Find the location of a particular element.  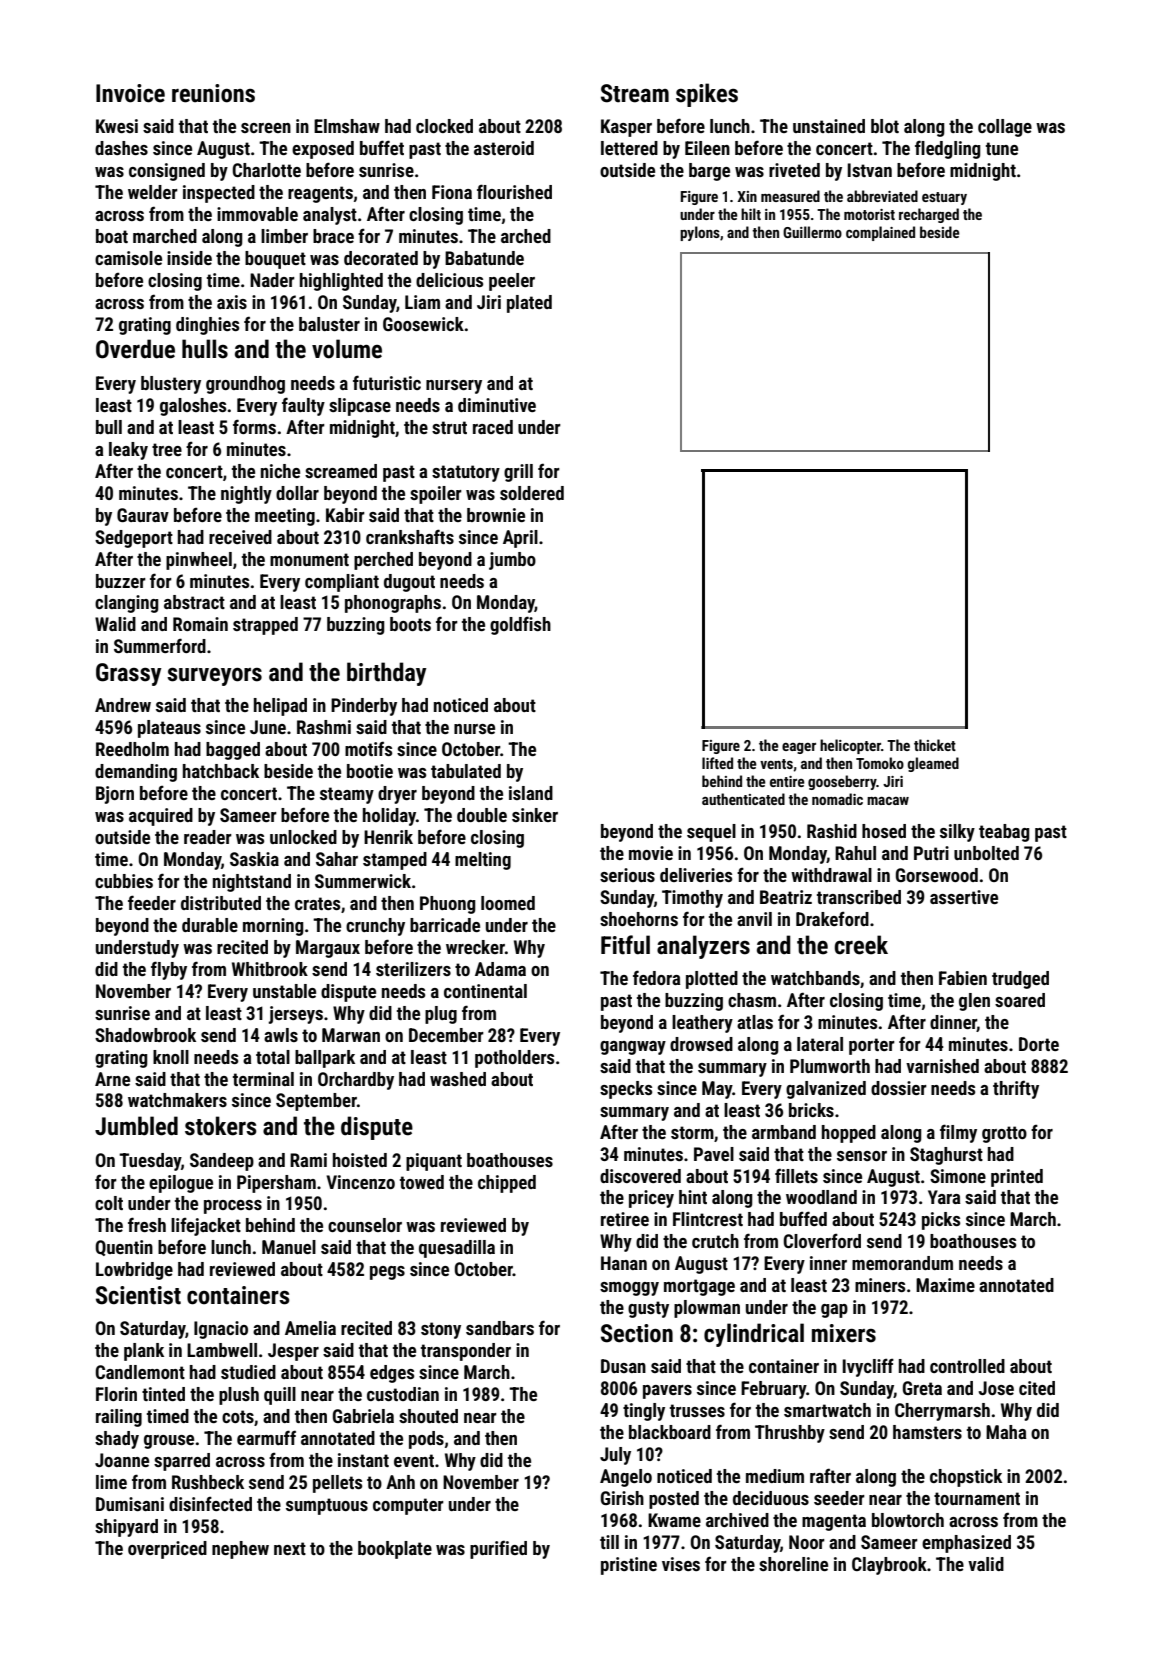

Scientist is located at coordinates (138, 1295).
